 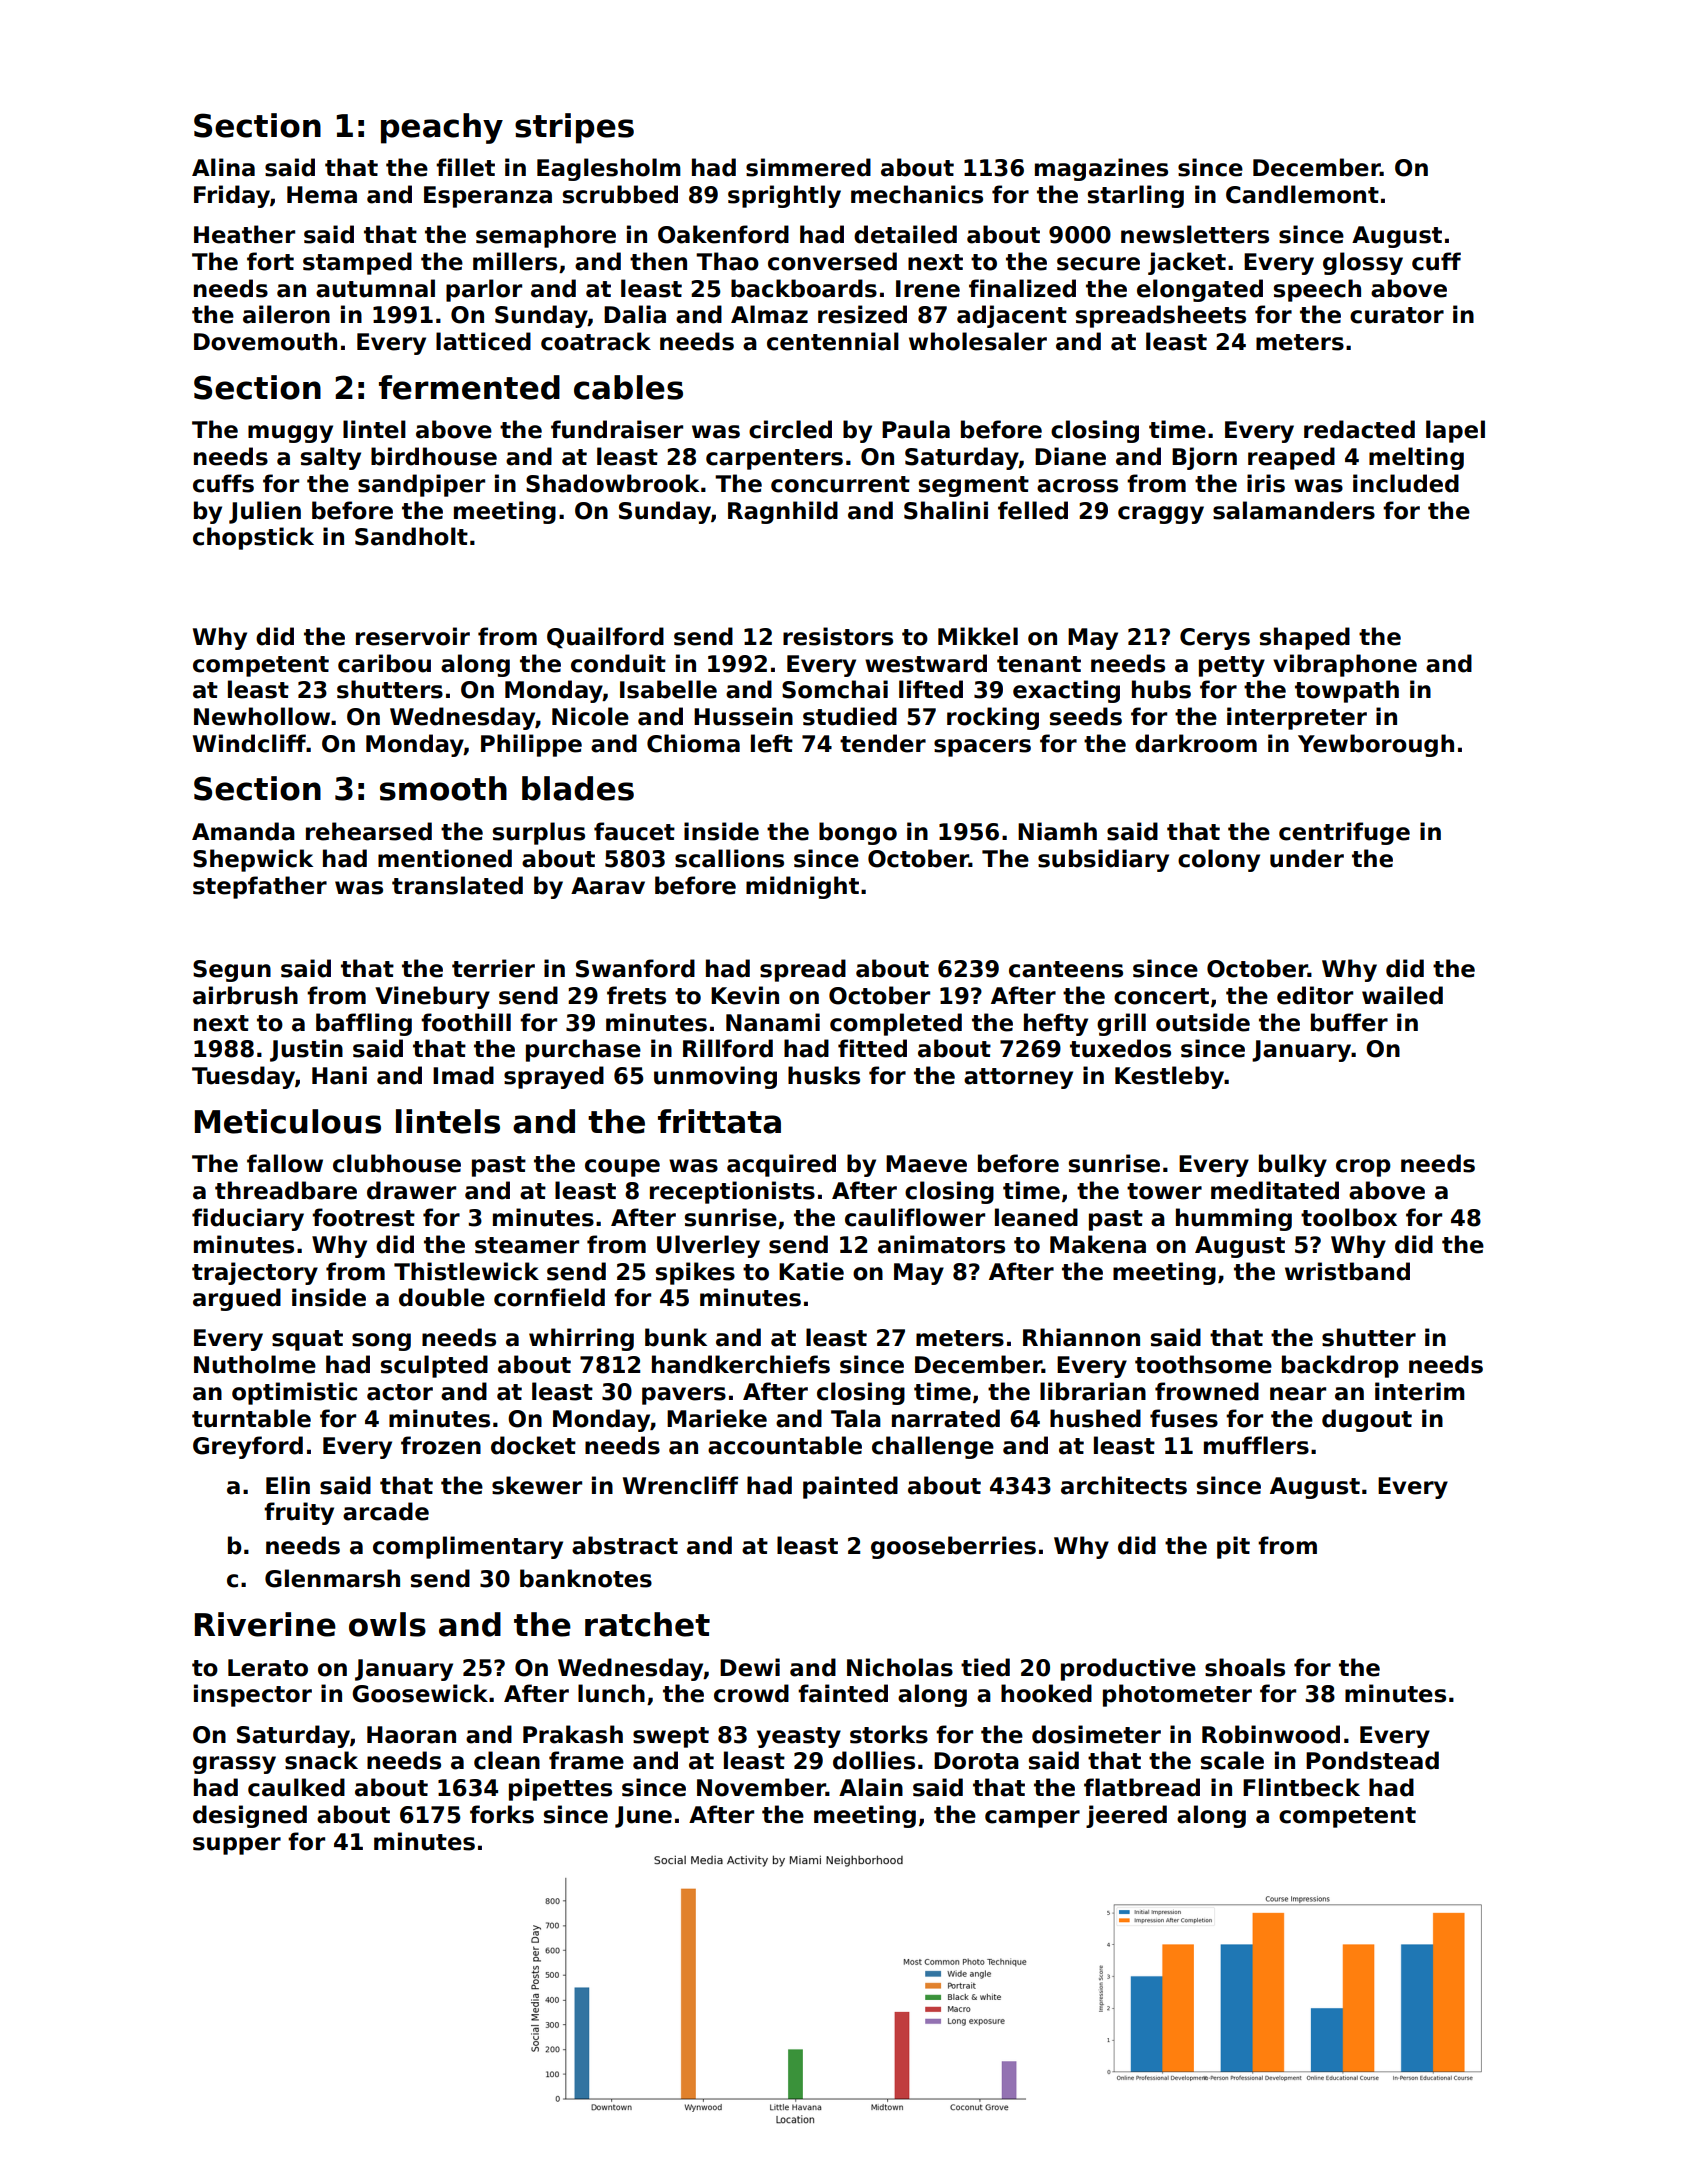 I want to click on Newhollow, so click(x=262, y=716).
